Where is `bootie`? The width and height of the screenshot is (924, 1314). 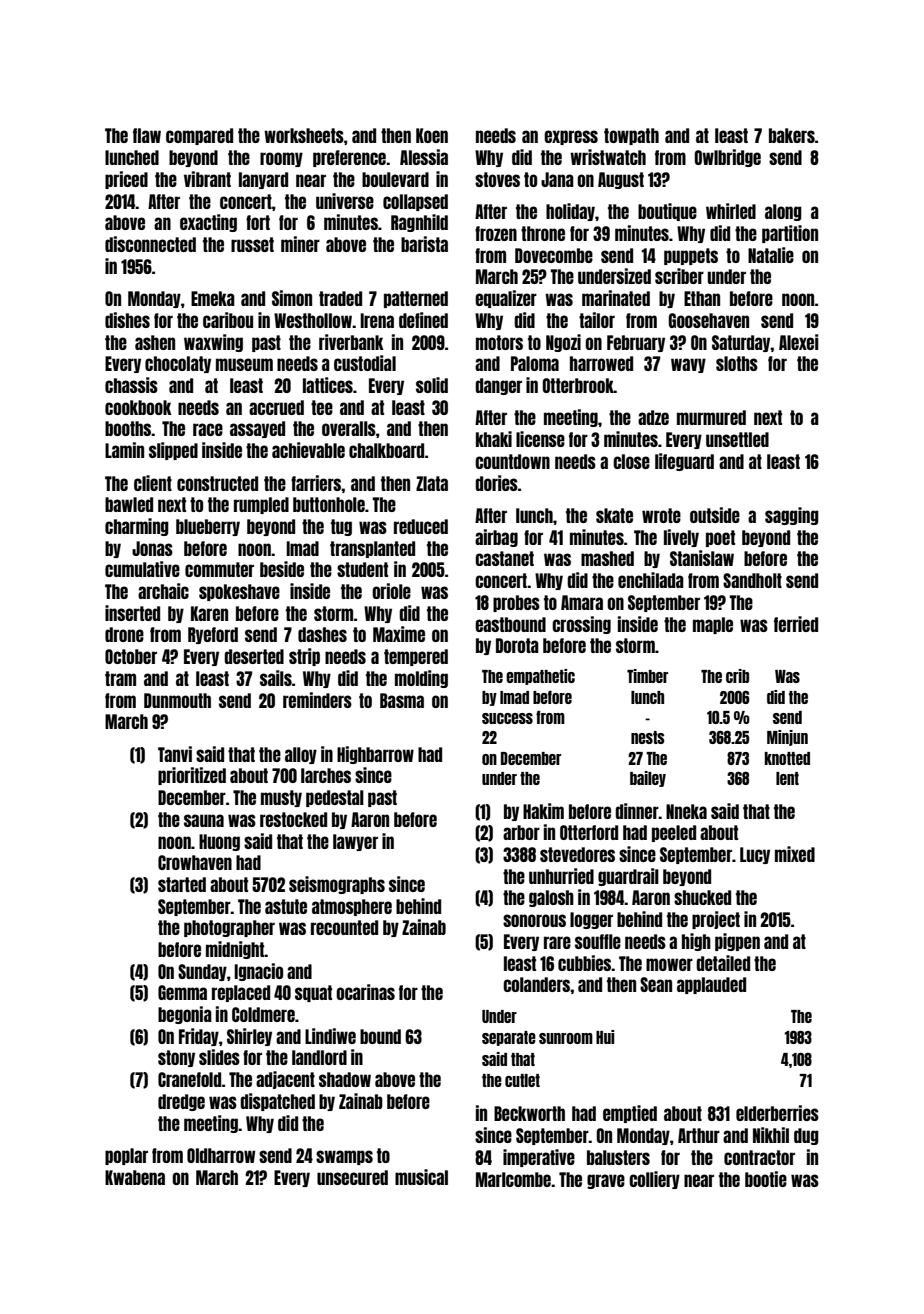 bootie is located at coordinates (766, 1179).
